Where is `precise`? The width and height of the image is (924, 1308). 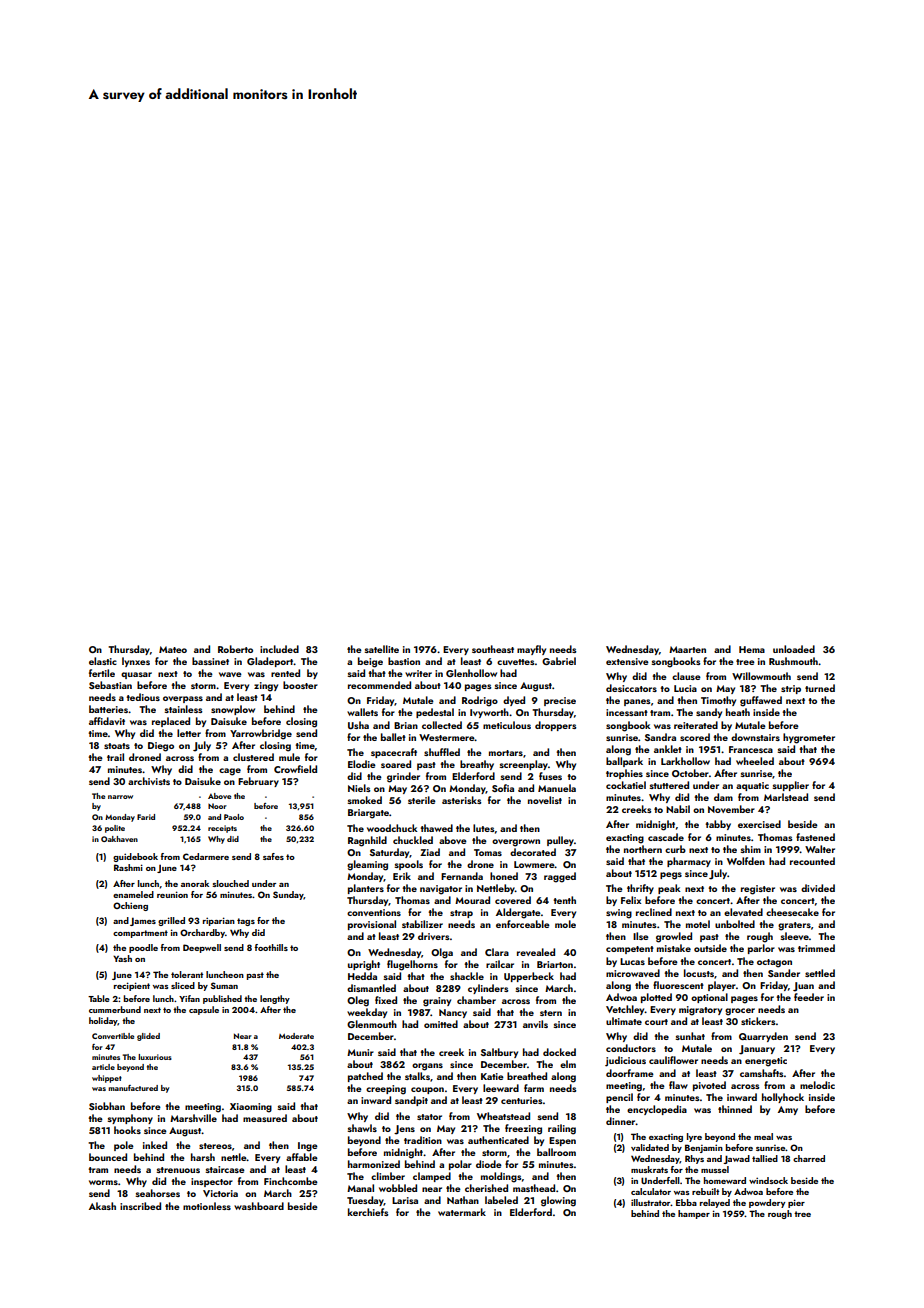
precise is located at coordinates (560, 701).
